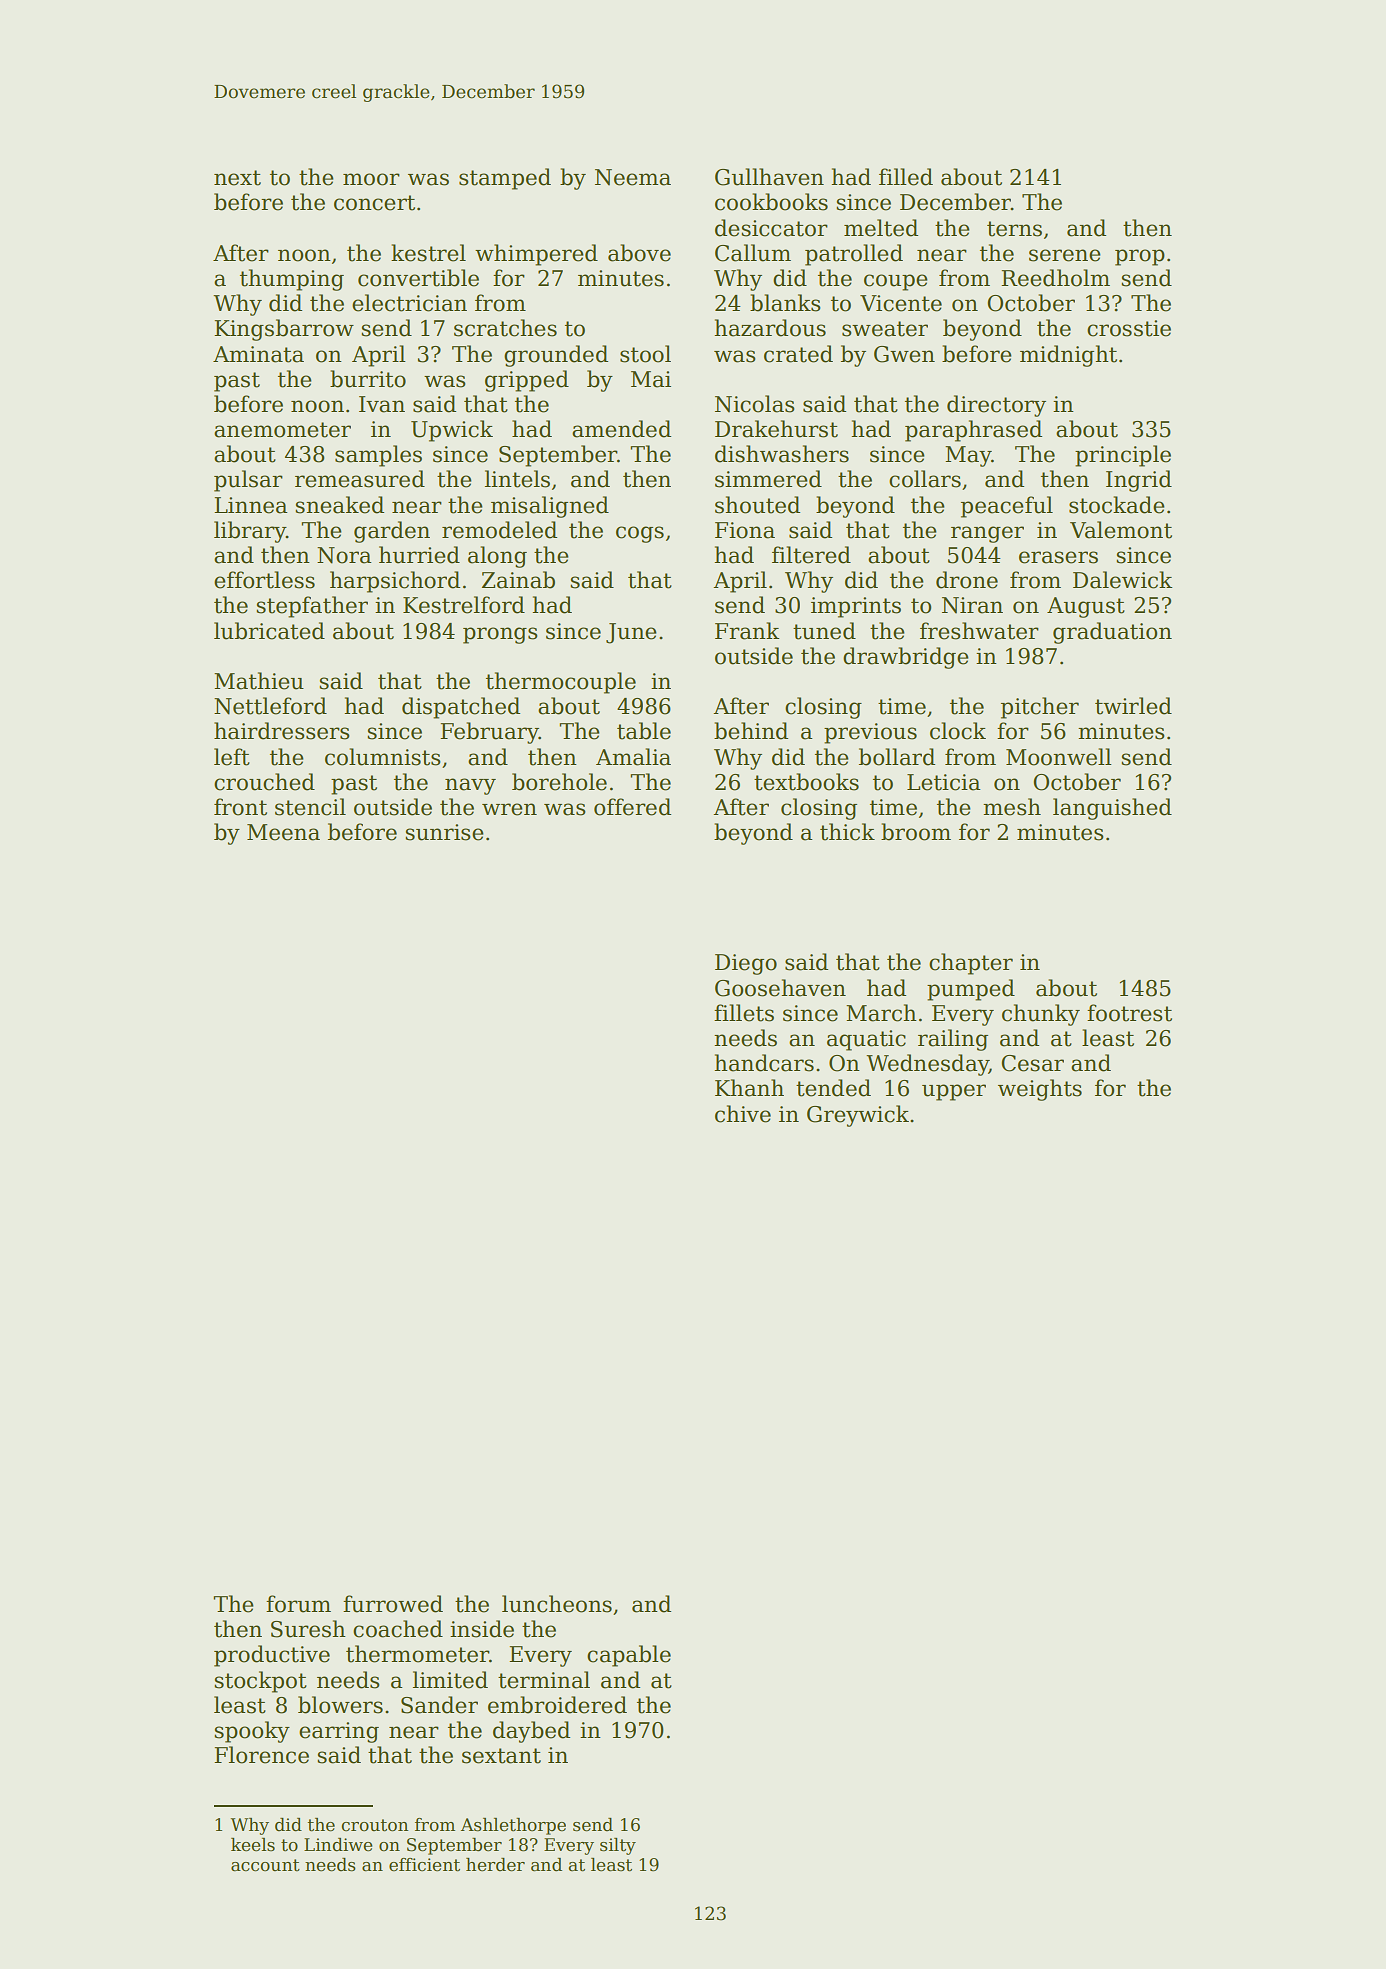 This screenshot has height=1969, width=1386. Describe the element at coordinates (283, 832) in the screenshot. I see `Meena` at that location.
